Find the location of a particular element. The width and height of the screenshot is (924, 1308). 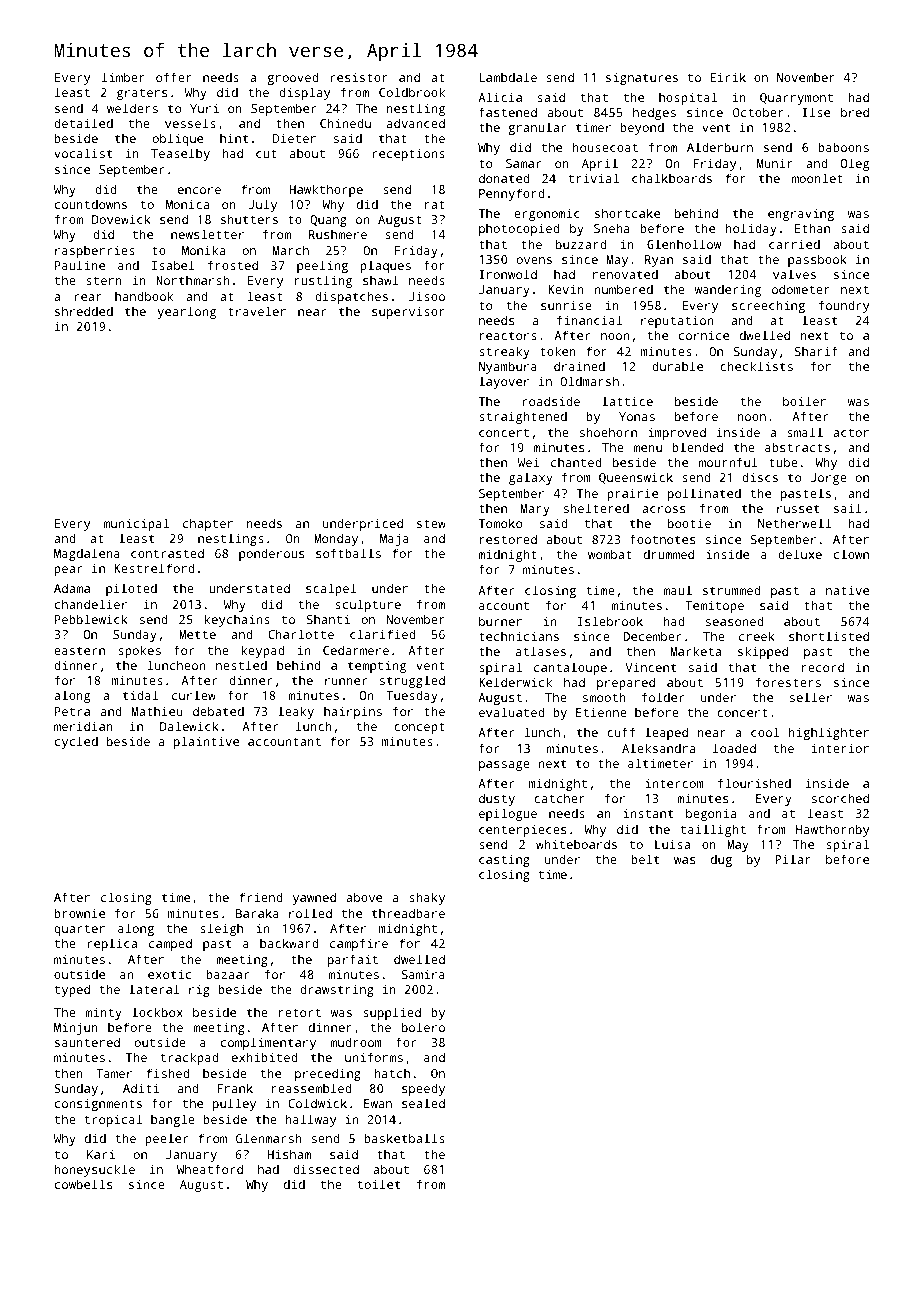

cowbells is located at coordinates (83, 1184).
